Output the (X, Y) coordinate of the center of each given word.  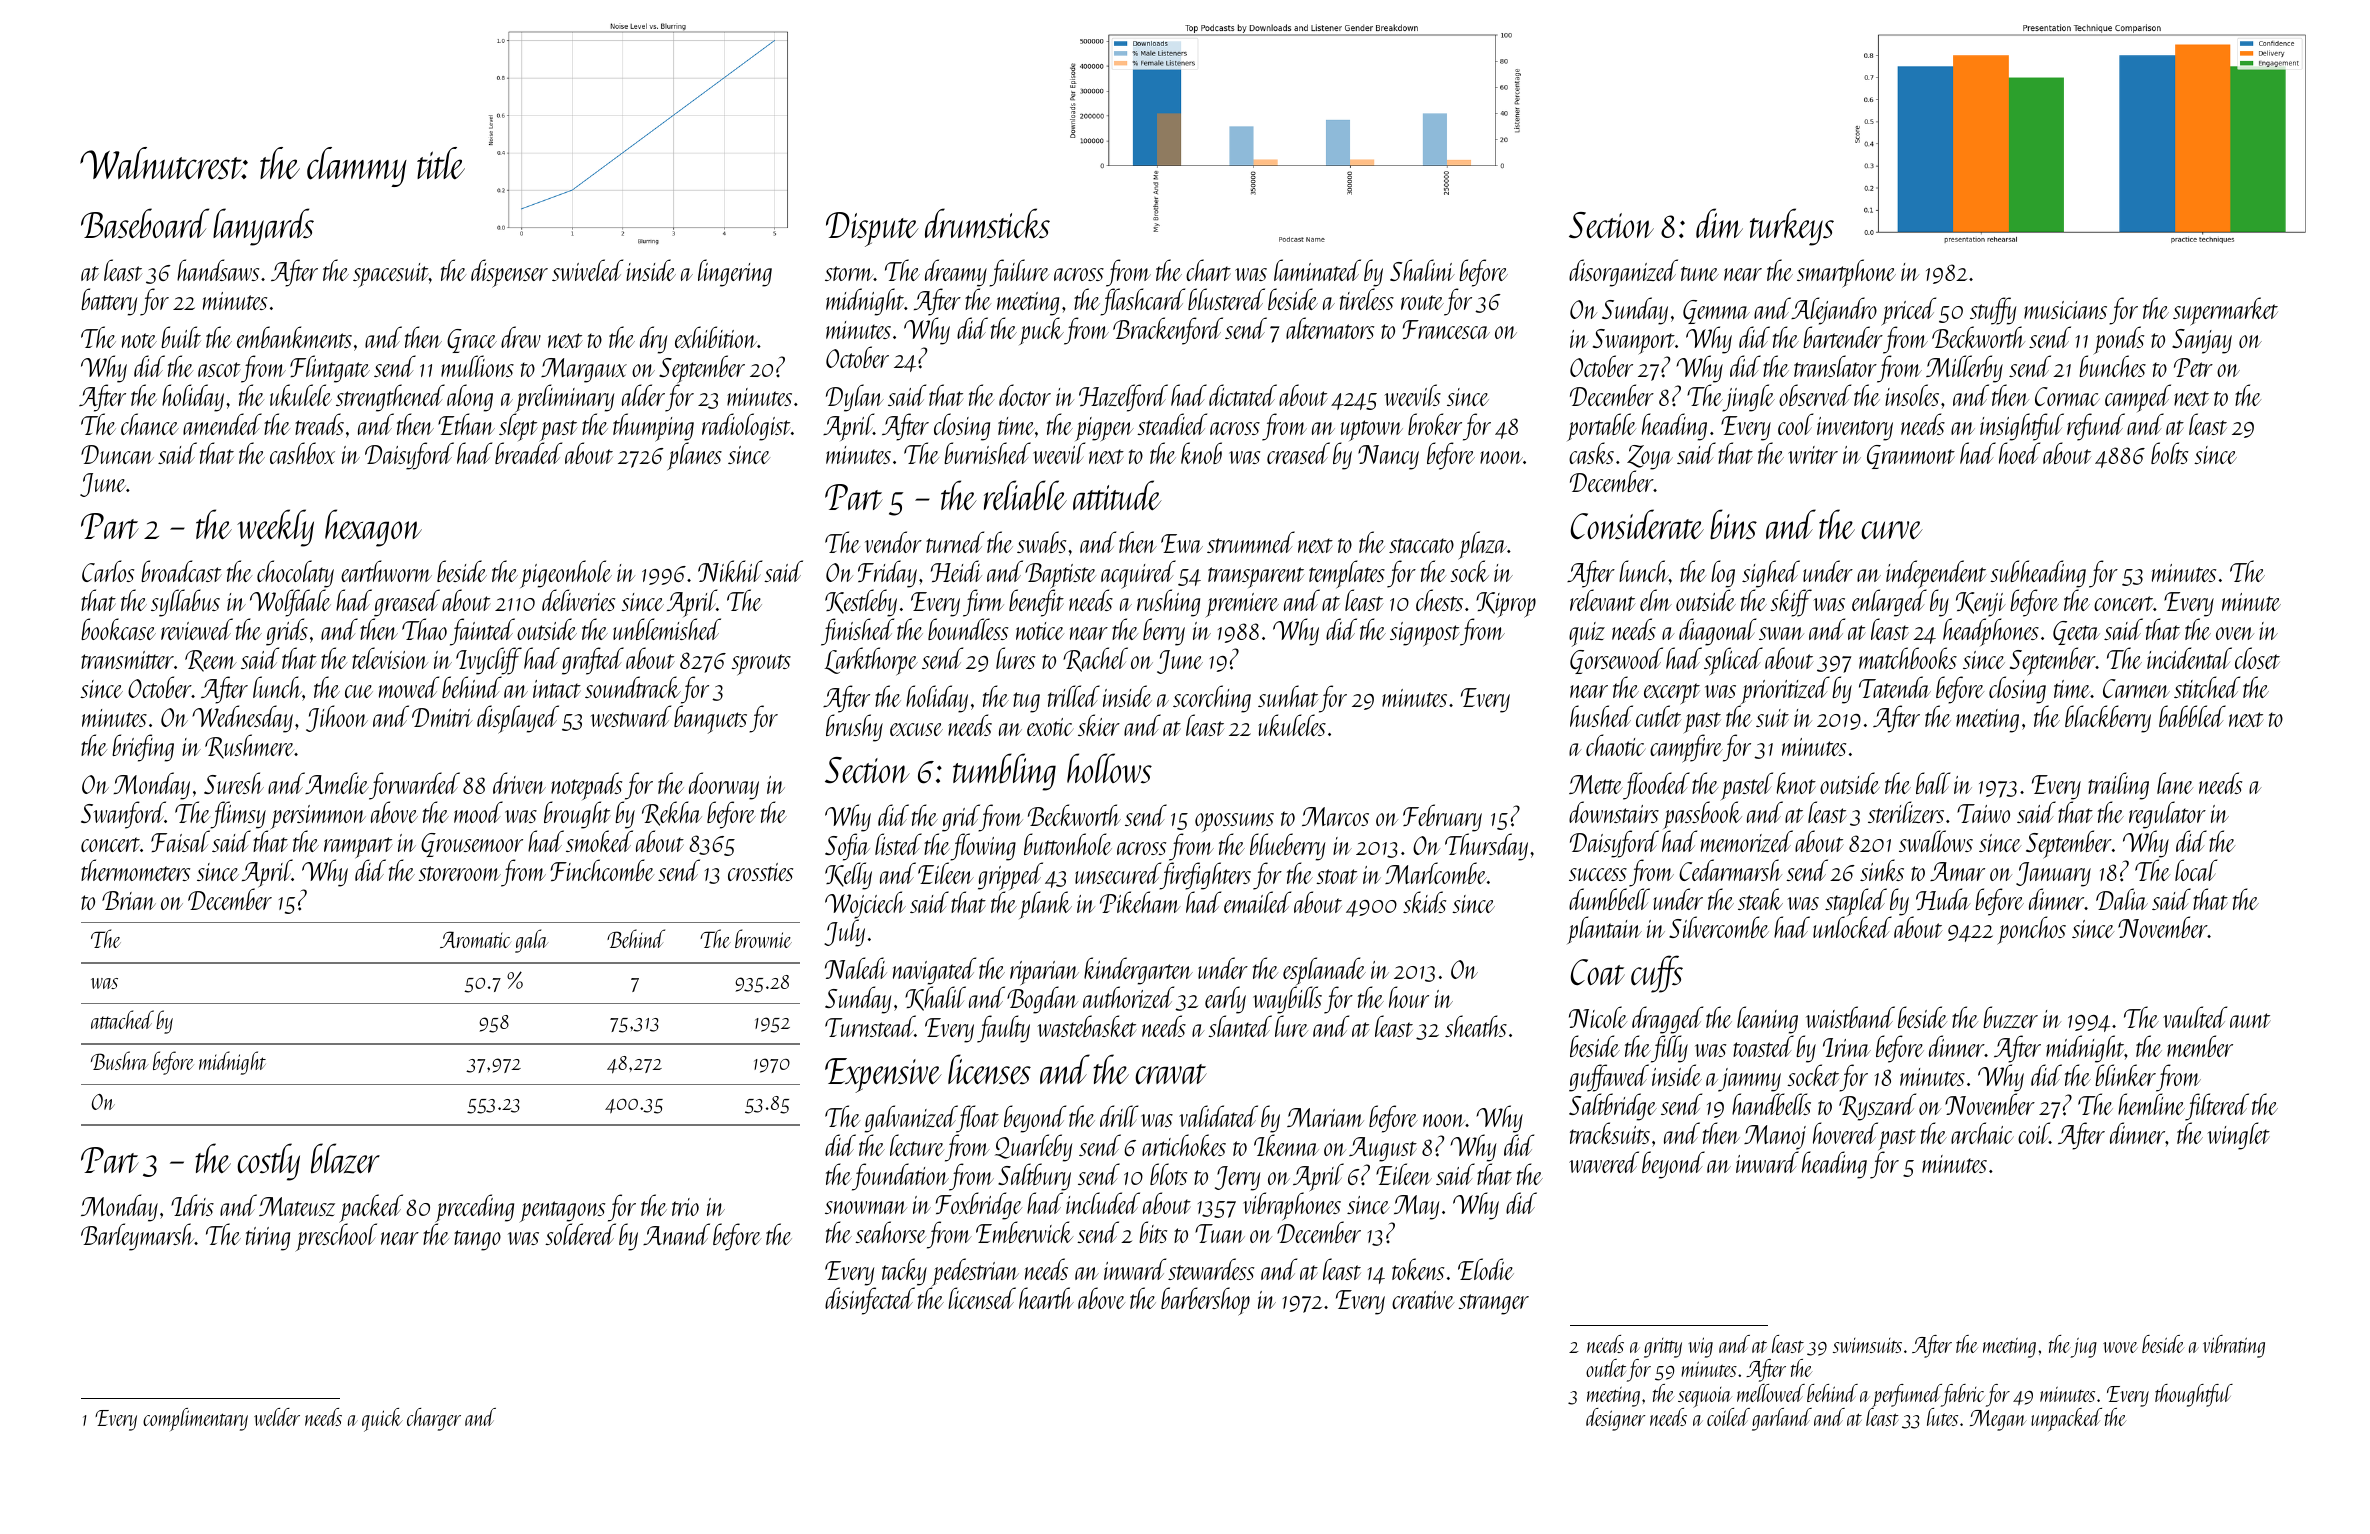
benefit (1036, 603)
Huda (1943, 899)
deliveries (578, 600)
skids (1424, 902)
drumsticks (987, 223)
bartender (1843, 337)
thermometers (135, 870)
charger (434, 1419)
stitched (2207, 687)
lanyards (263, 227)
